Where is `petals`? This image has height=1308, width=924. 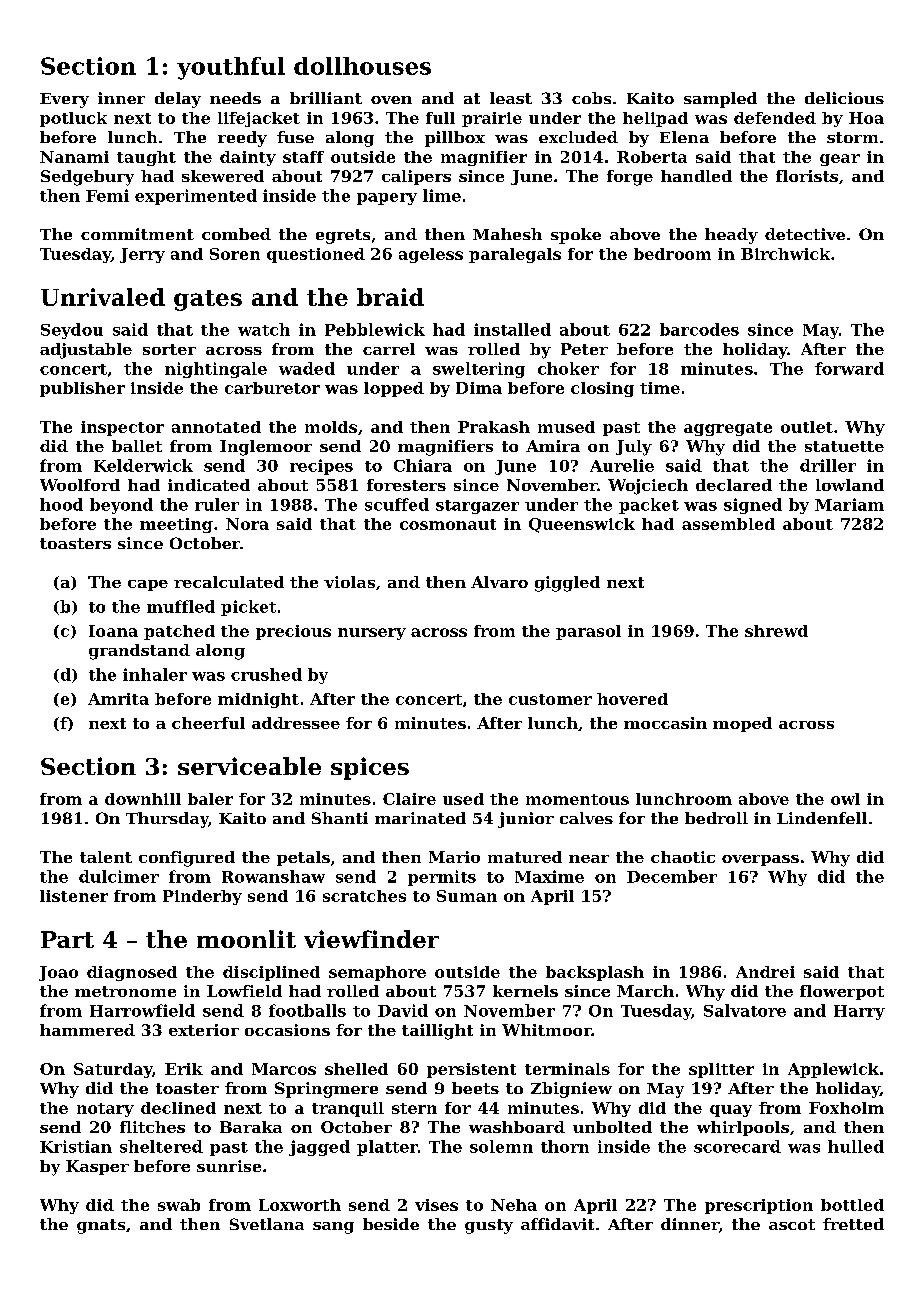 petals is located at coordinates (303, 858).
